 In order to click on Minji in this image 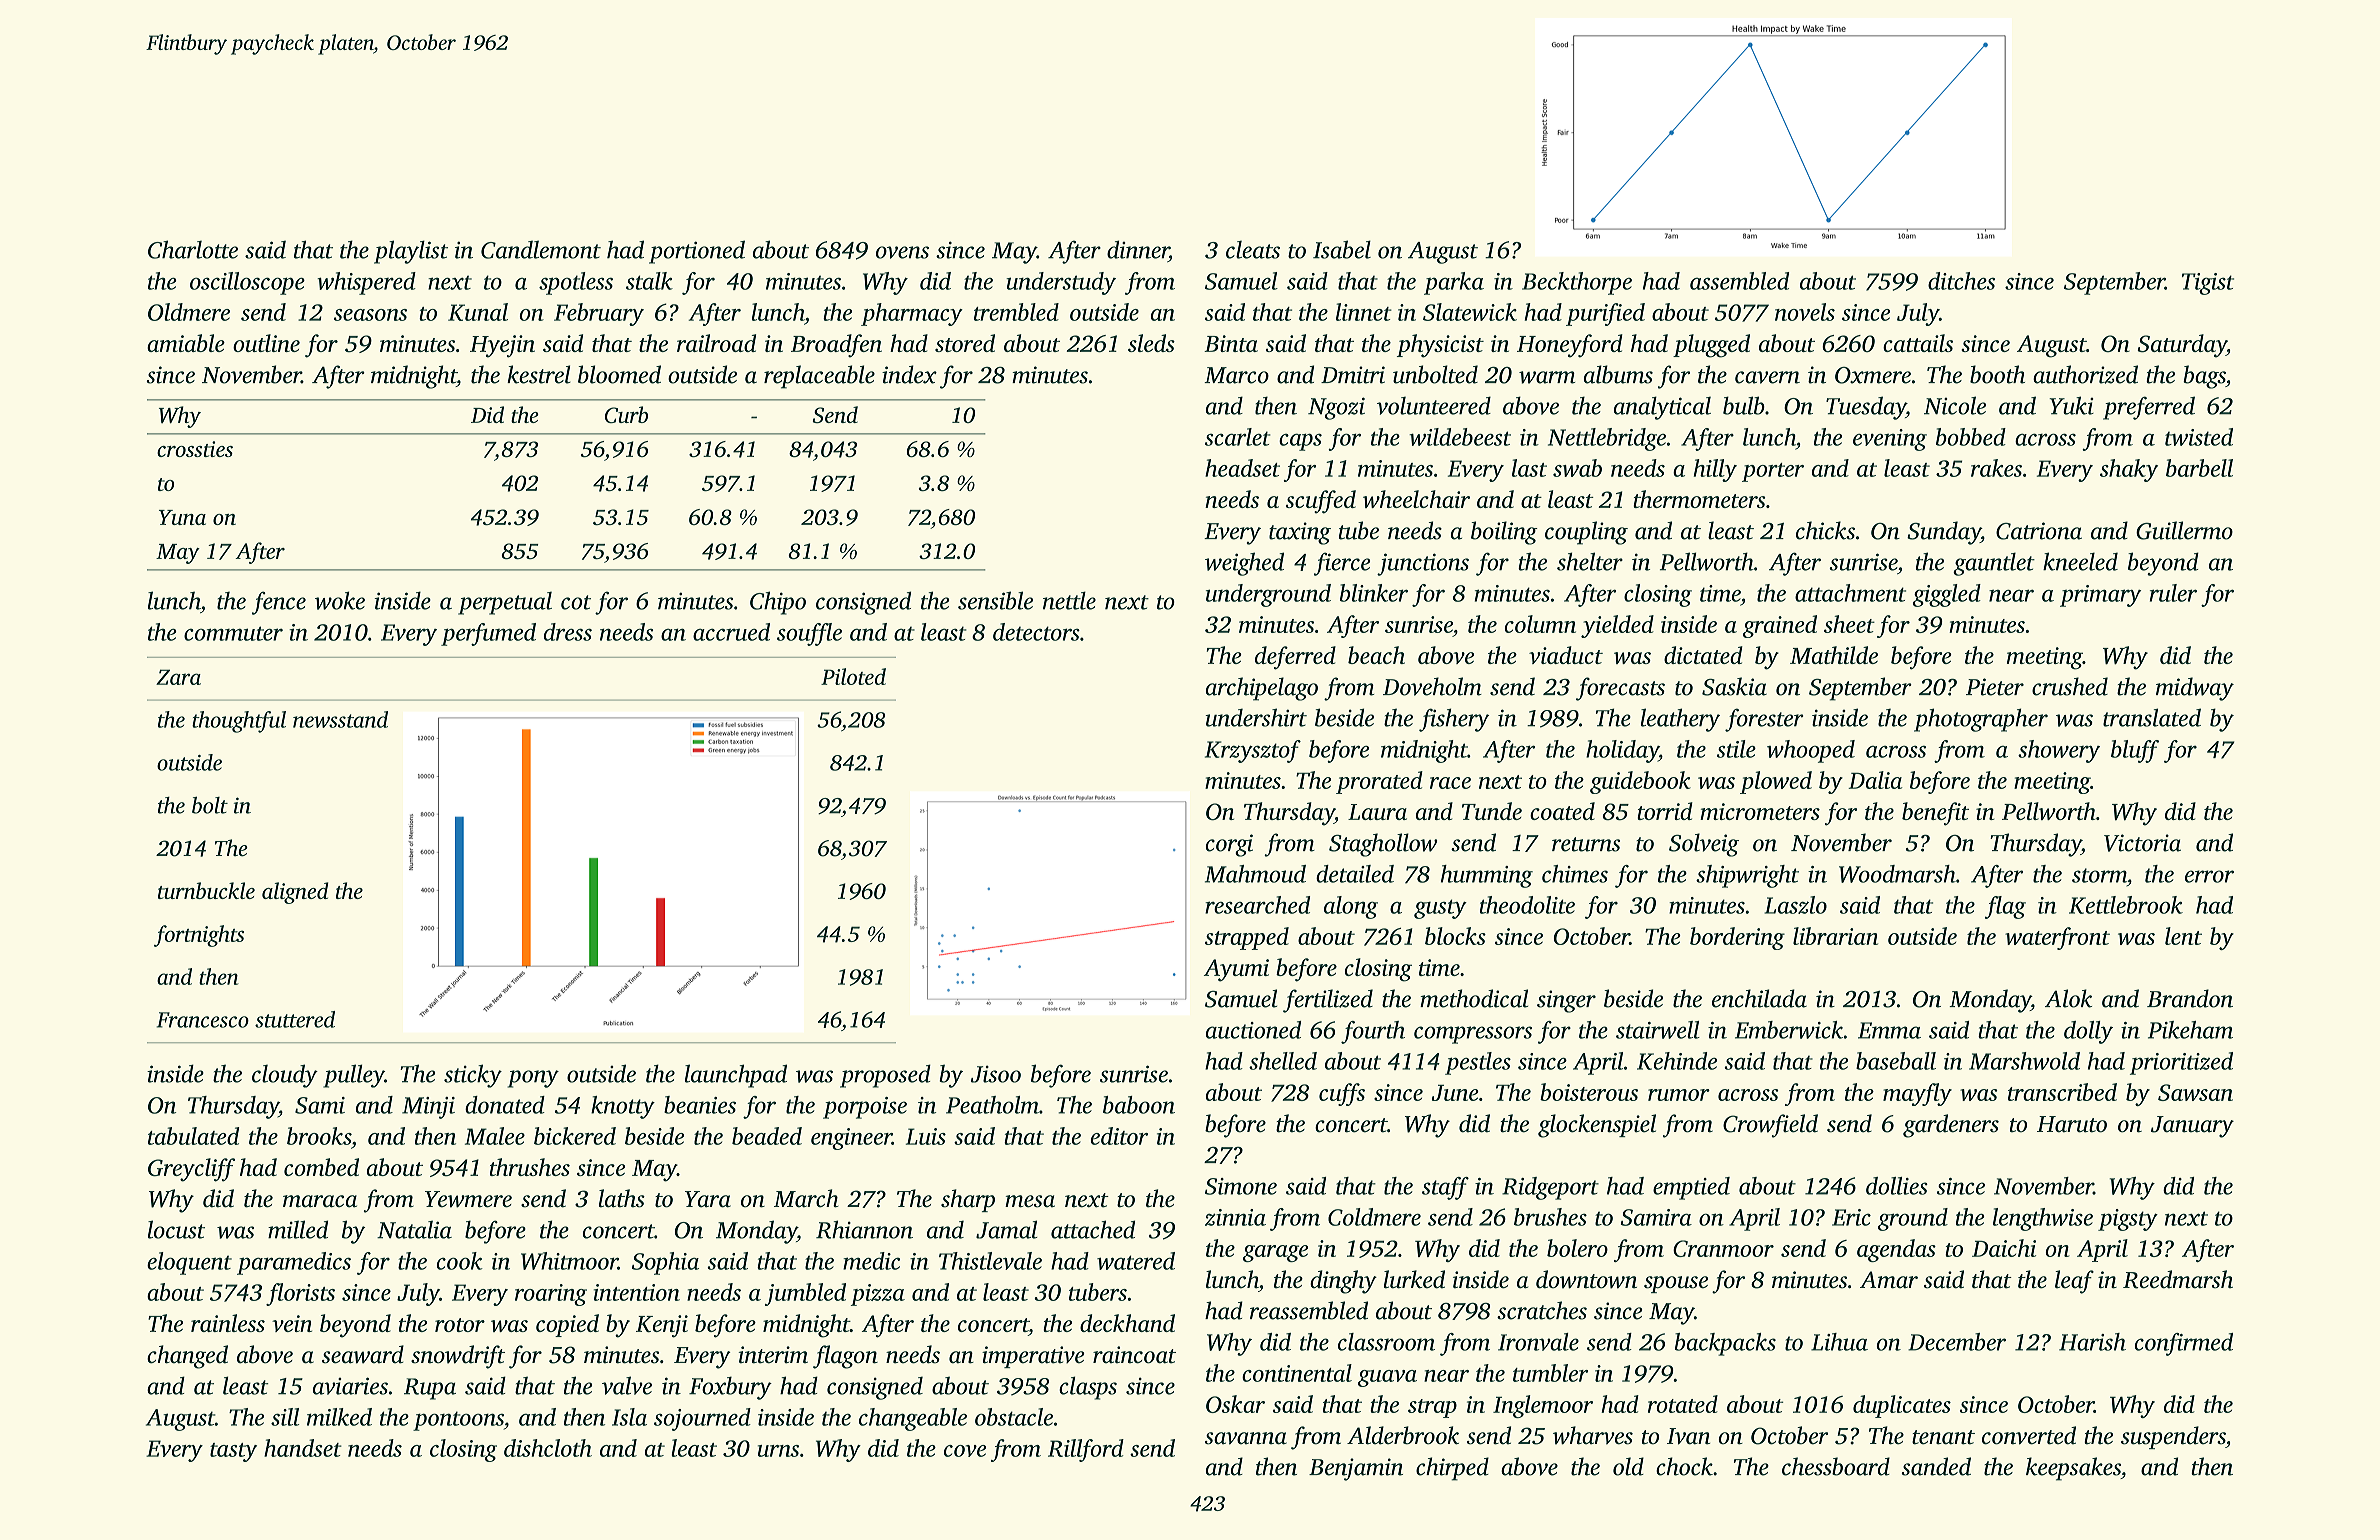, I will do `click(428, 1108)`.
